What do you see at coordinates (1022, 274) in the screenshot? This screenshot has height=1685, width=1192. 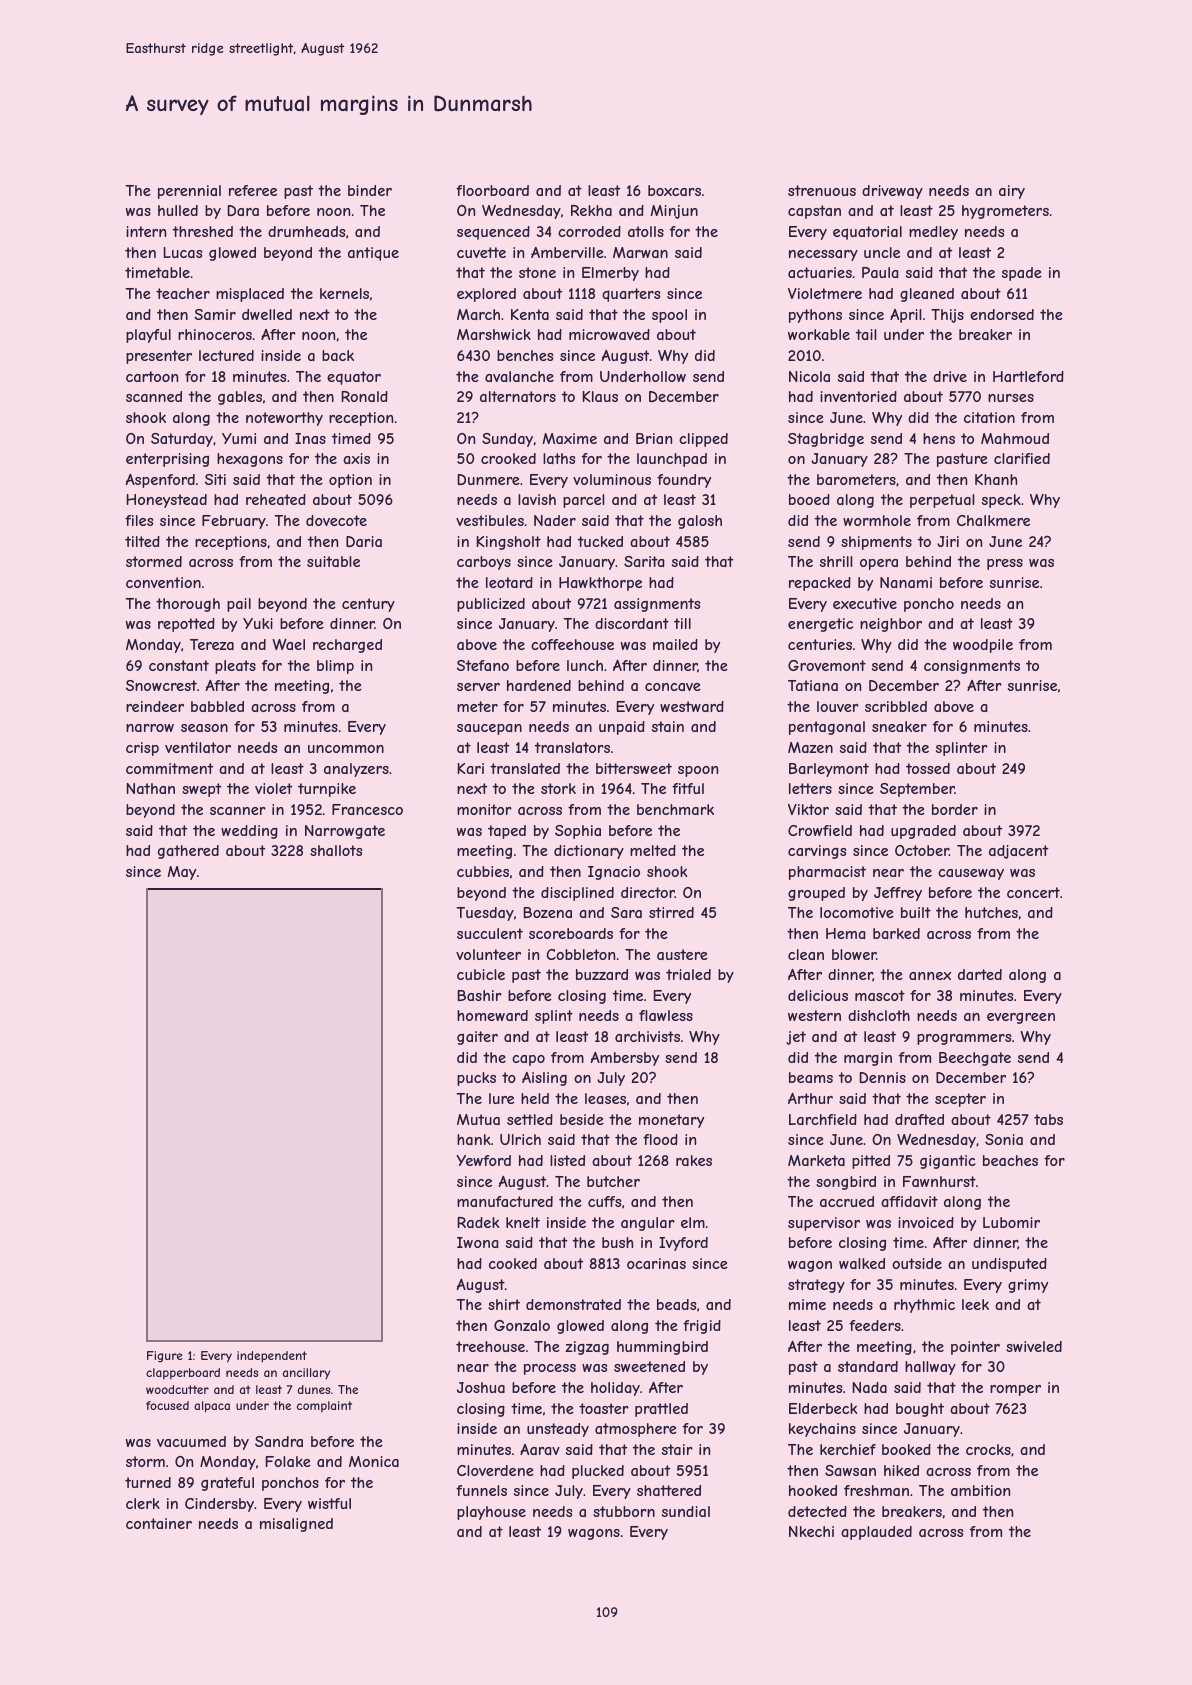 I see `spade` at bounding box center [1022, 274].
